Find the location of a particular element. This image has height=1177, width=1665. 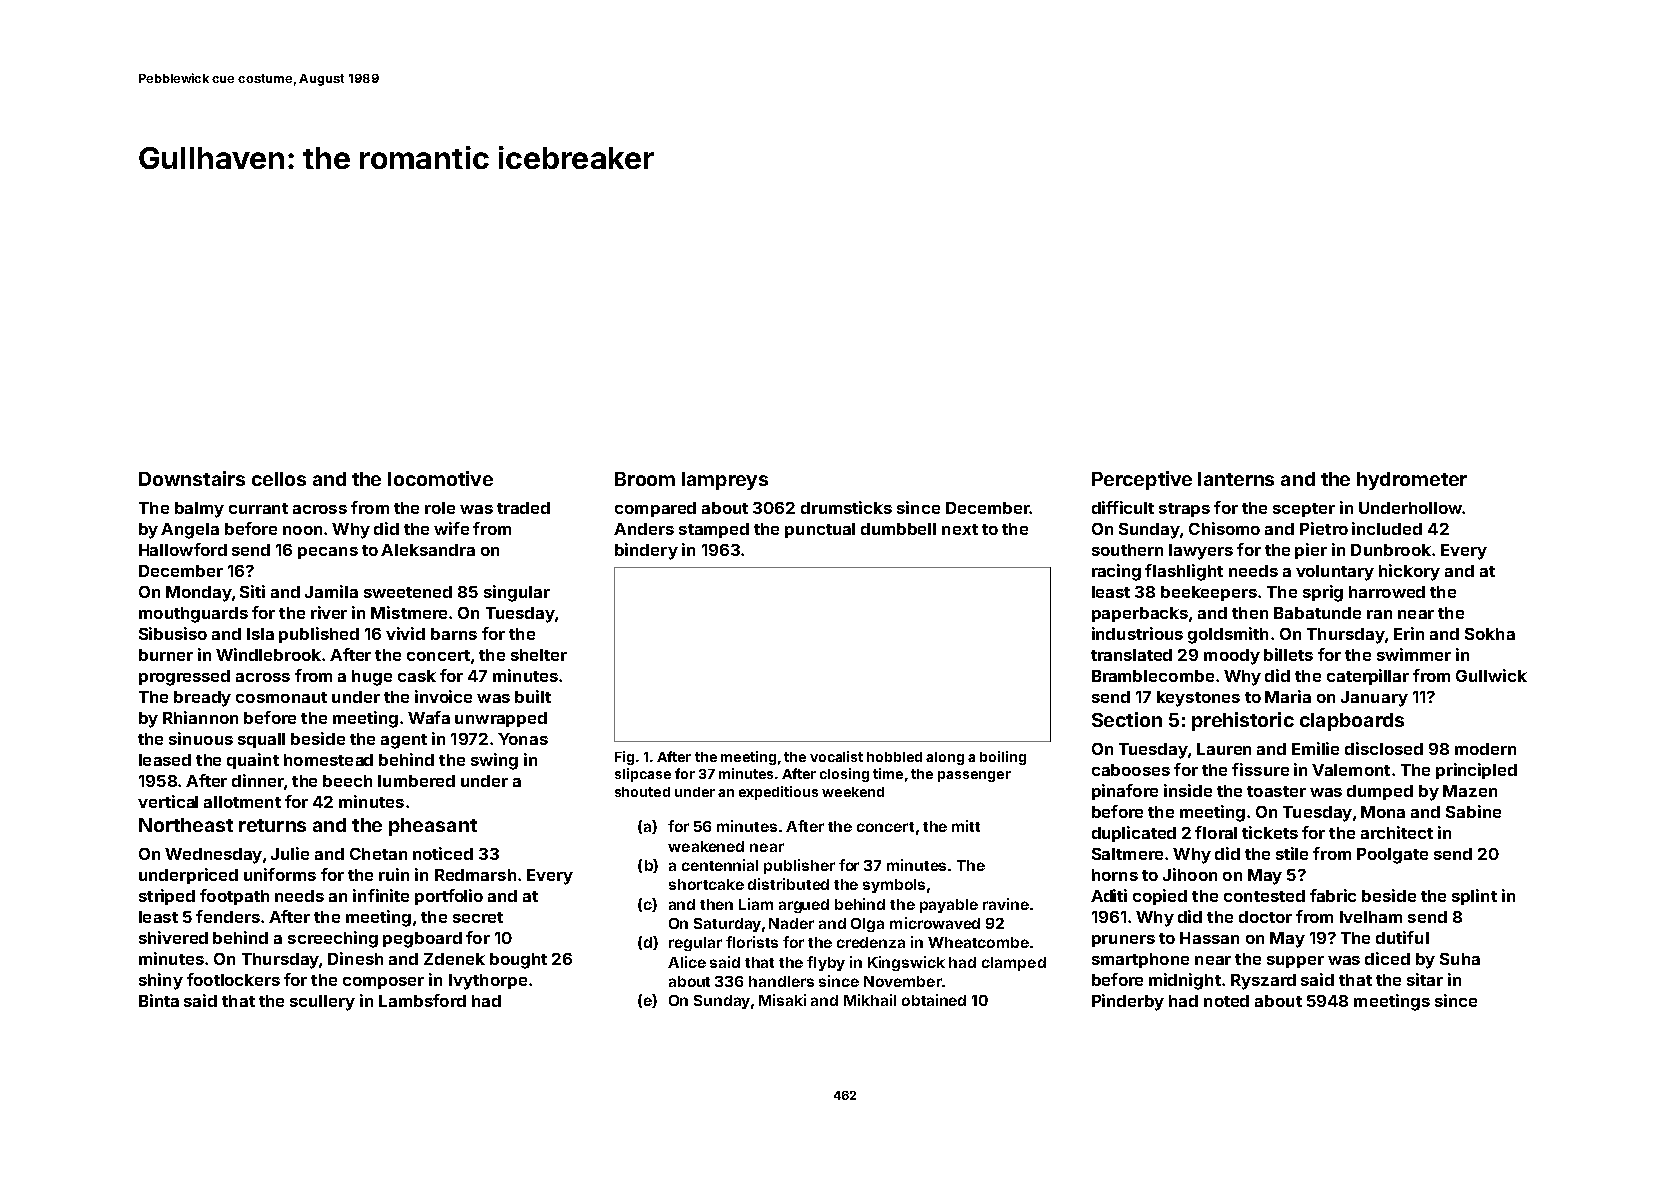

lampreys is located at coordinates (725, 481).
